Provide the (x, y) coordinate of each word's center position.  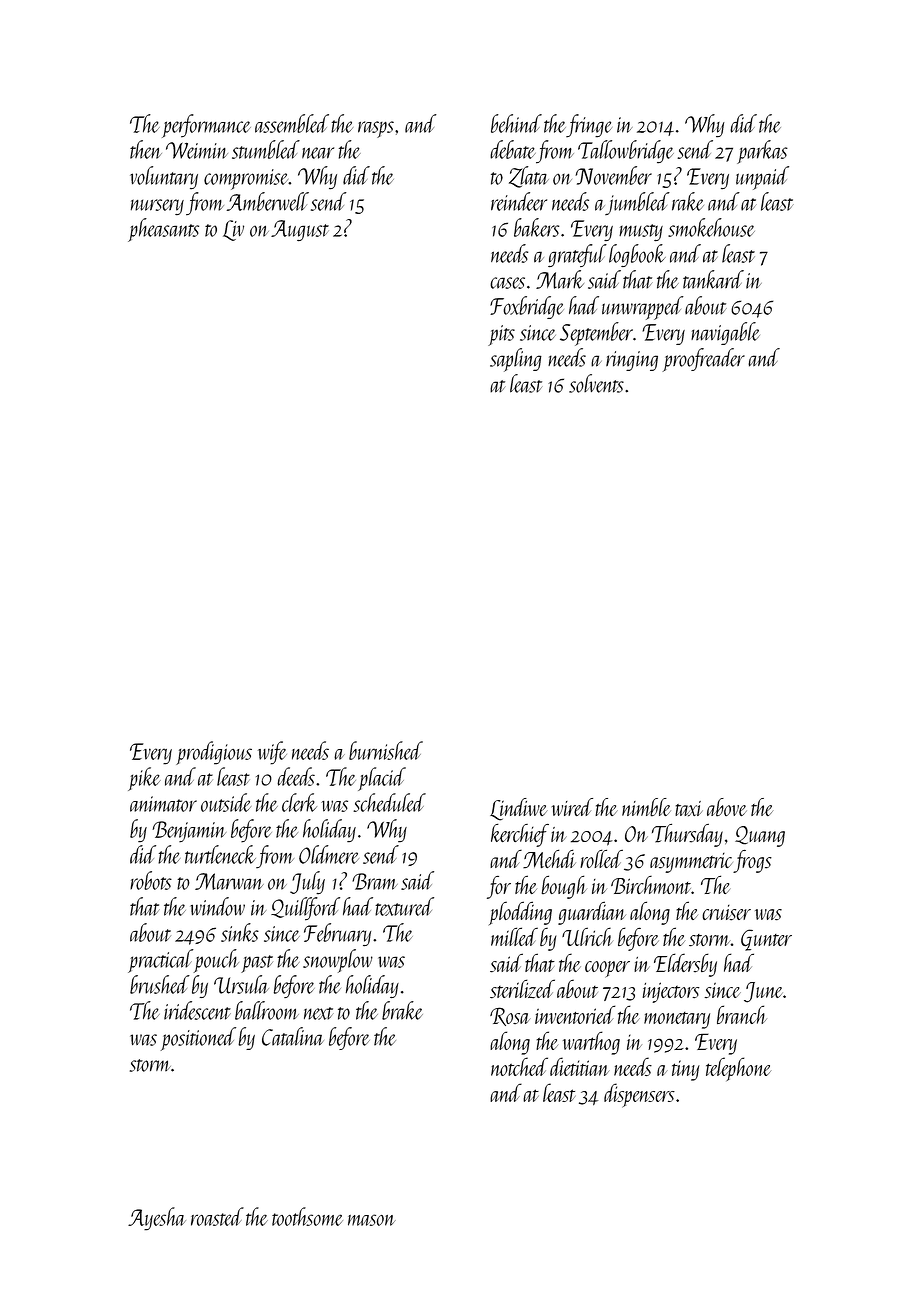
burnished (386, 750)
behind (516, 123)
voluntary (164, 178)
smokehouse (711, 227)
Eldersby (685, 965)
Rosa (510, 1016)
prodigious (214, 753)
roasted (217, 1216)
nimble (646, 807)
